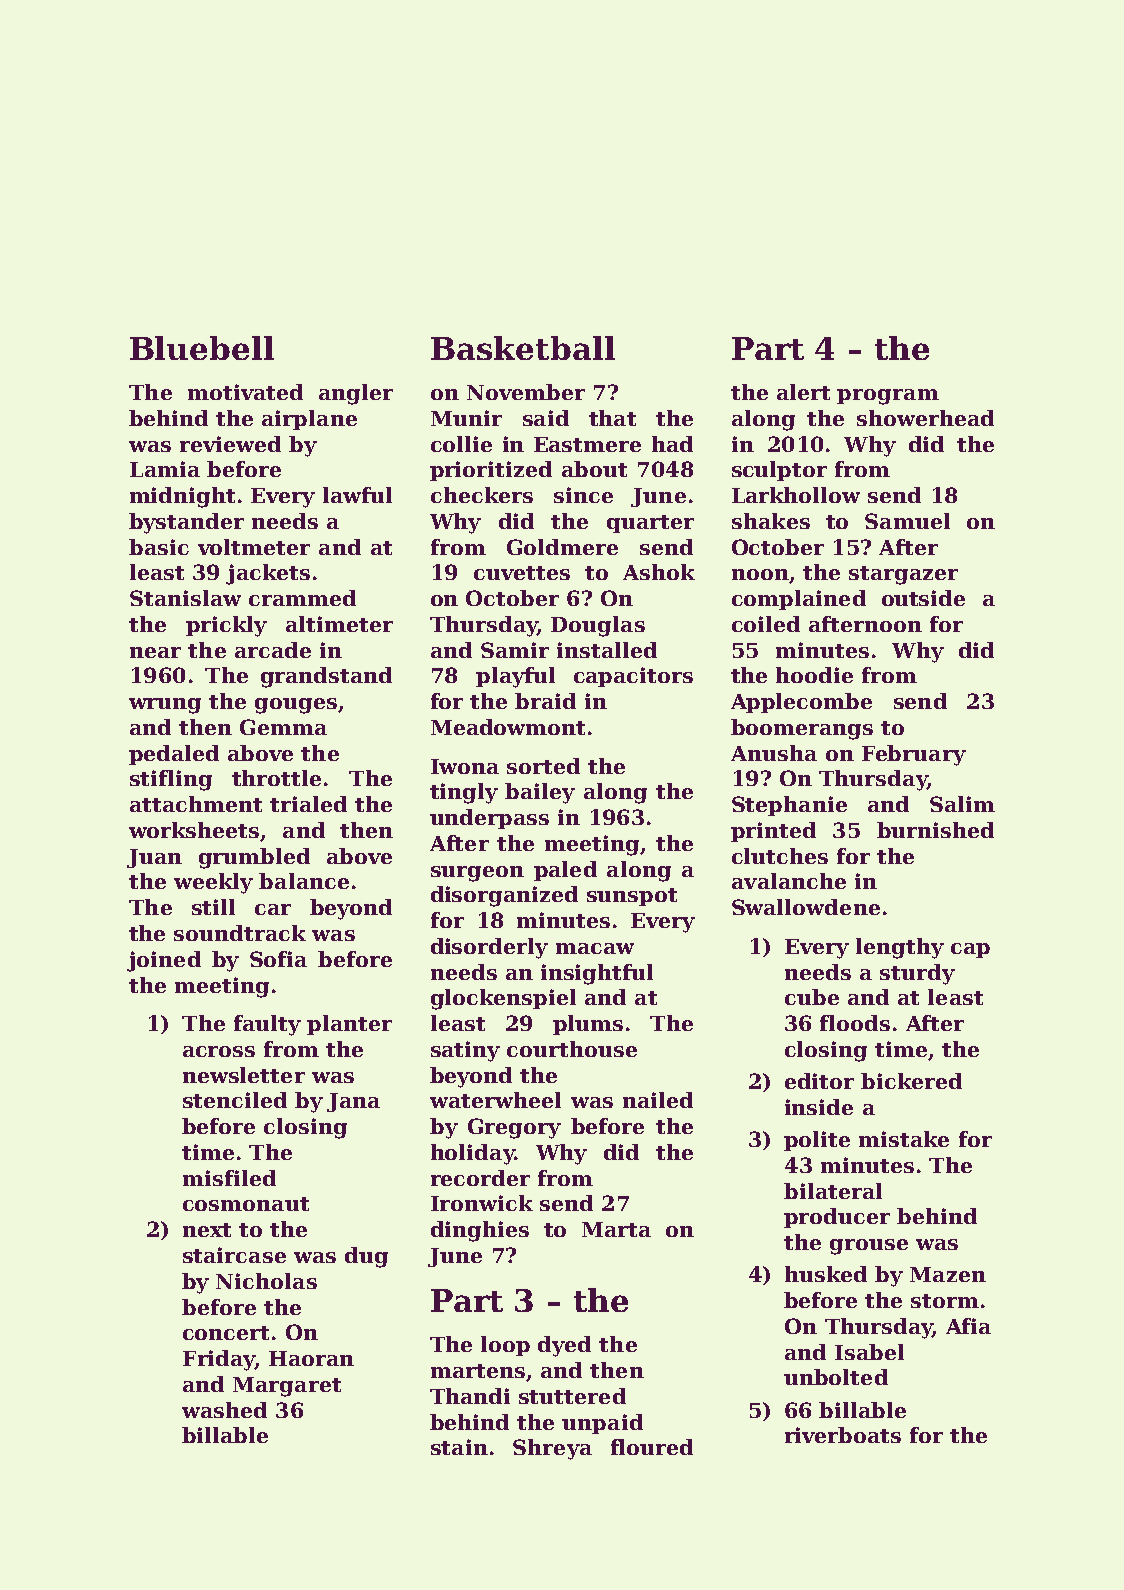 The image size is (1124, 1590). Describe the element at coordinates (459, 1447) in the document. I see `stain` at that location.
